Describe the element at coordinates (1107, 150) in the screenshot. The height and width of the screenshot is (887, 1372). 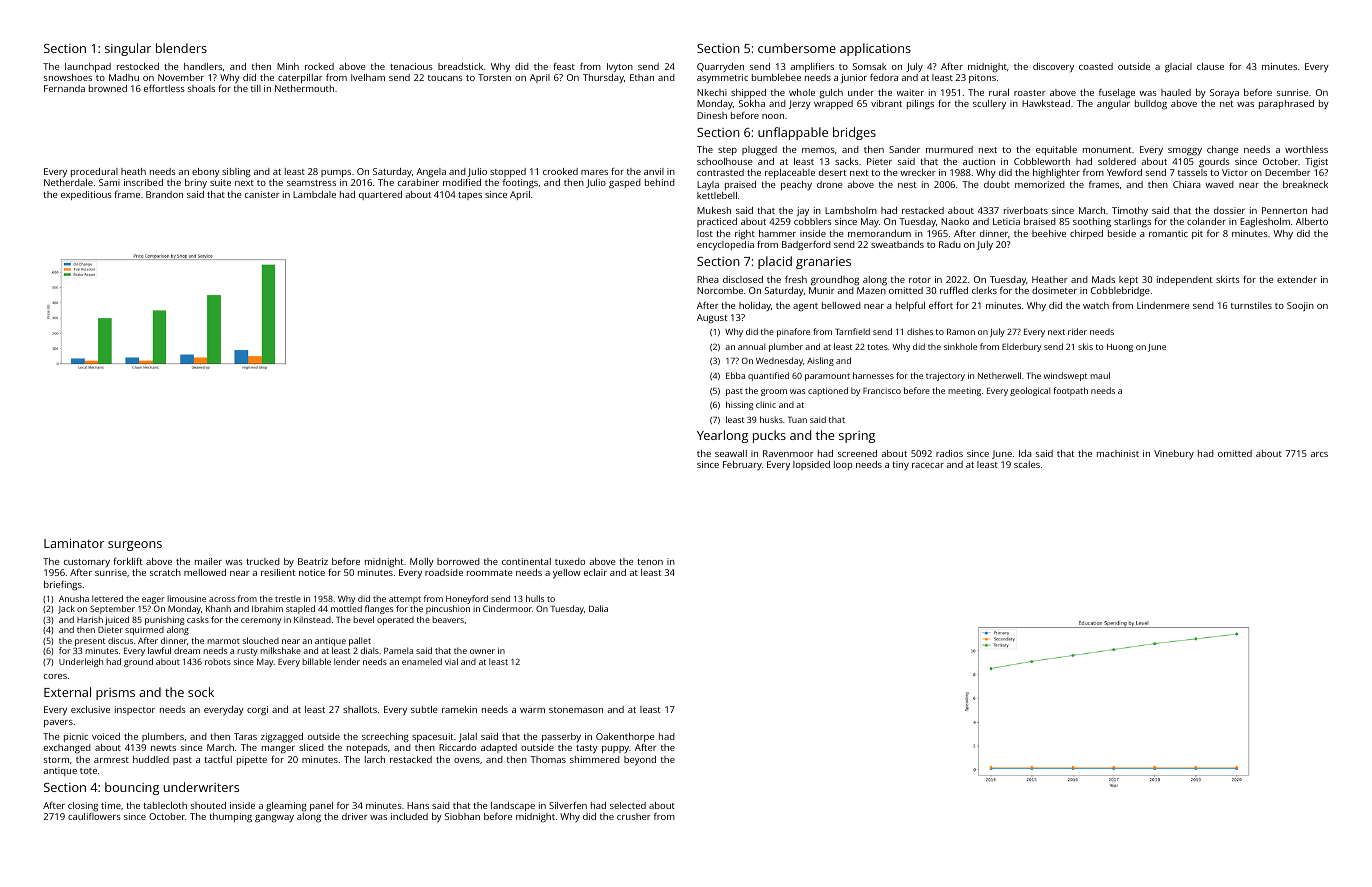
I see `monument` at that location.
